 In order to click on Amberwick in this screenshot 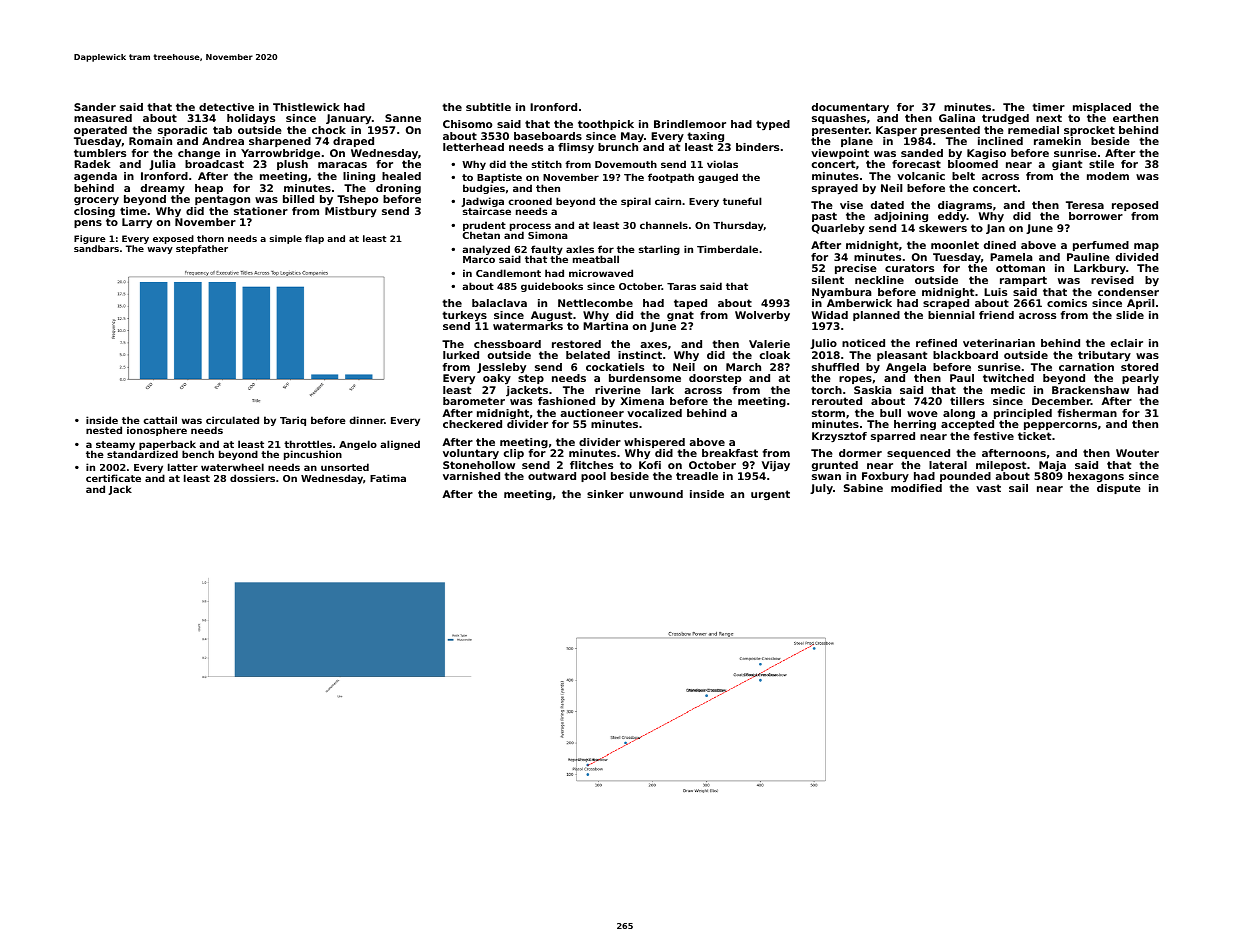, I will do `click(859, 303)`.
